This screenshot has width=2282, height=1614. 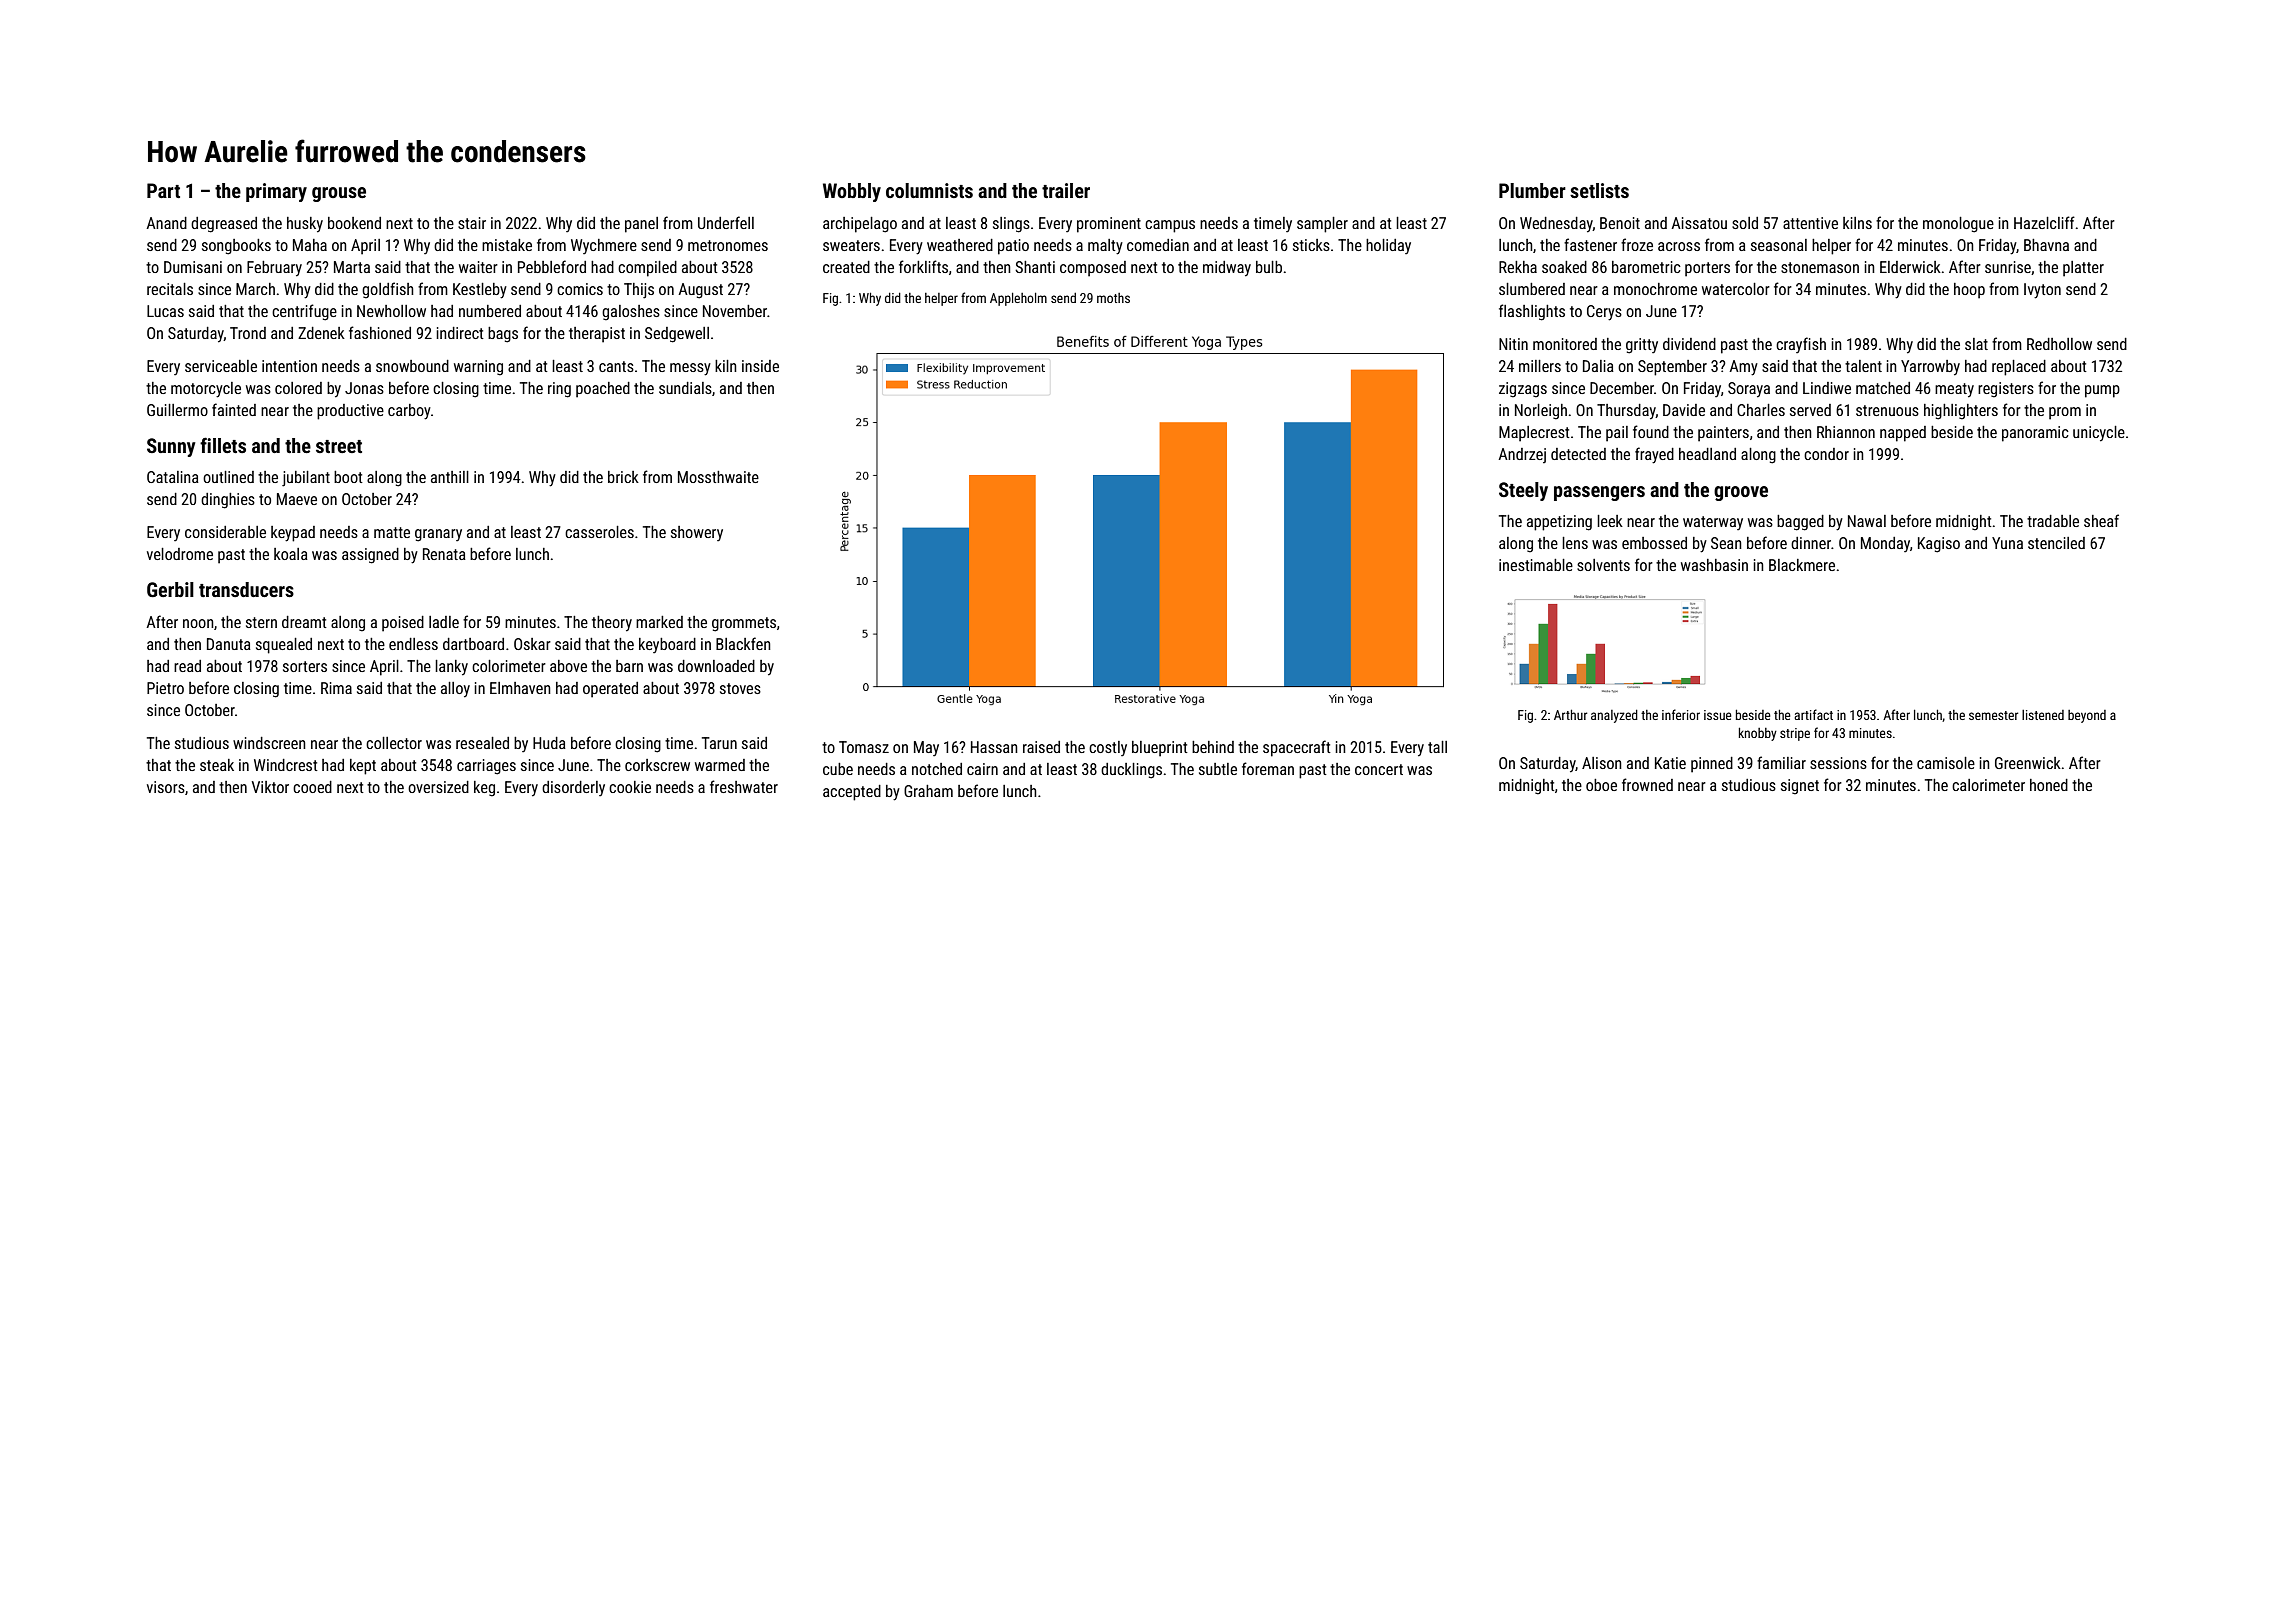 I want to click on Plumber, so click(x=1532, y=190).
